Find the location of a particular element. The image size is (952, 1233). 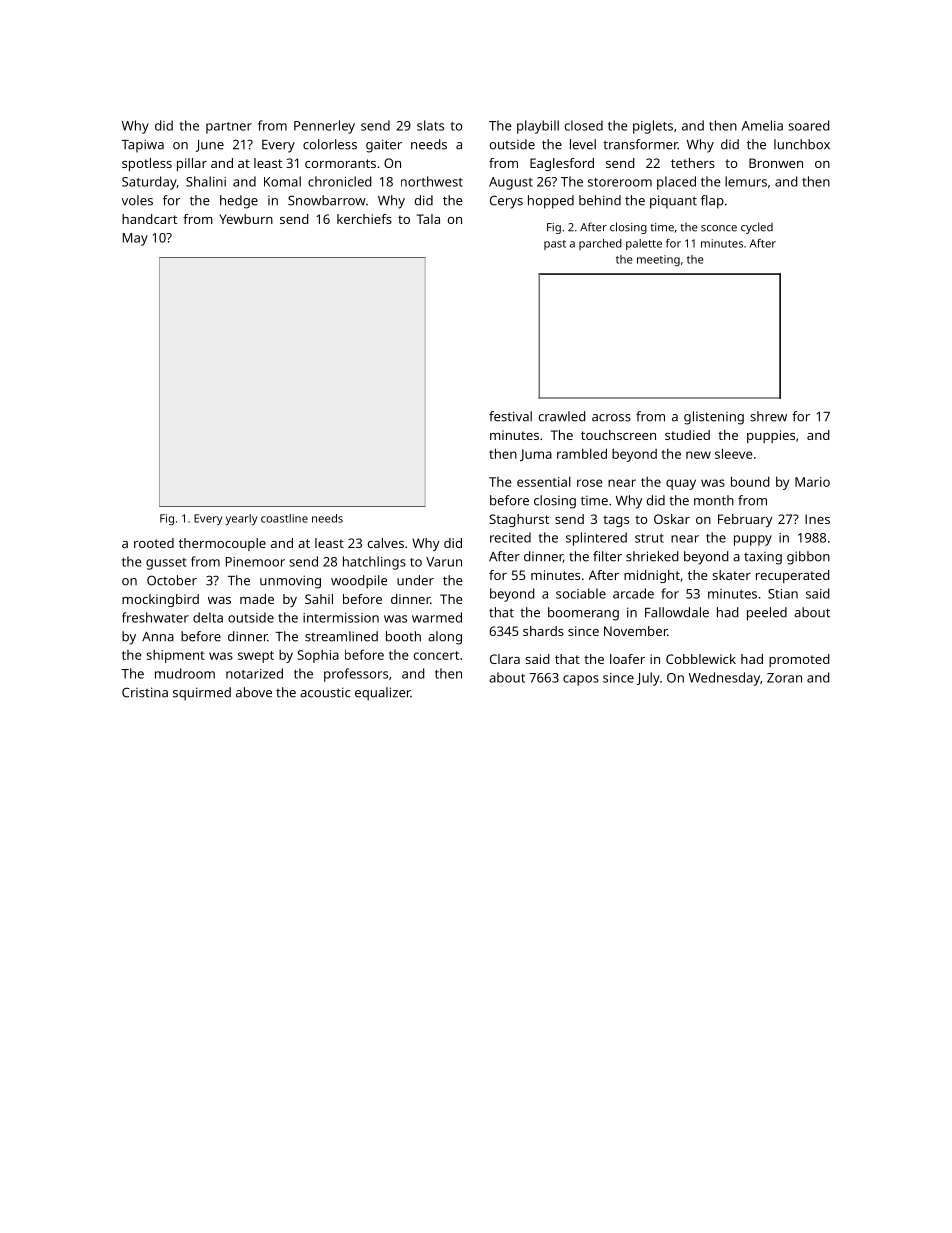

recited is located at coordinates (510, 537).
